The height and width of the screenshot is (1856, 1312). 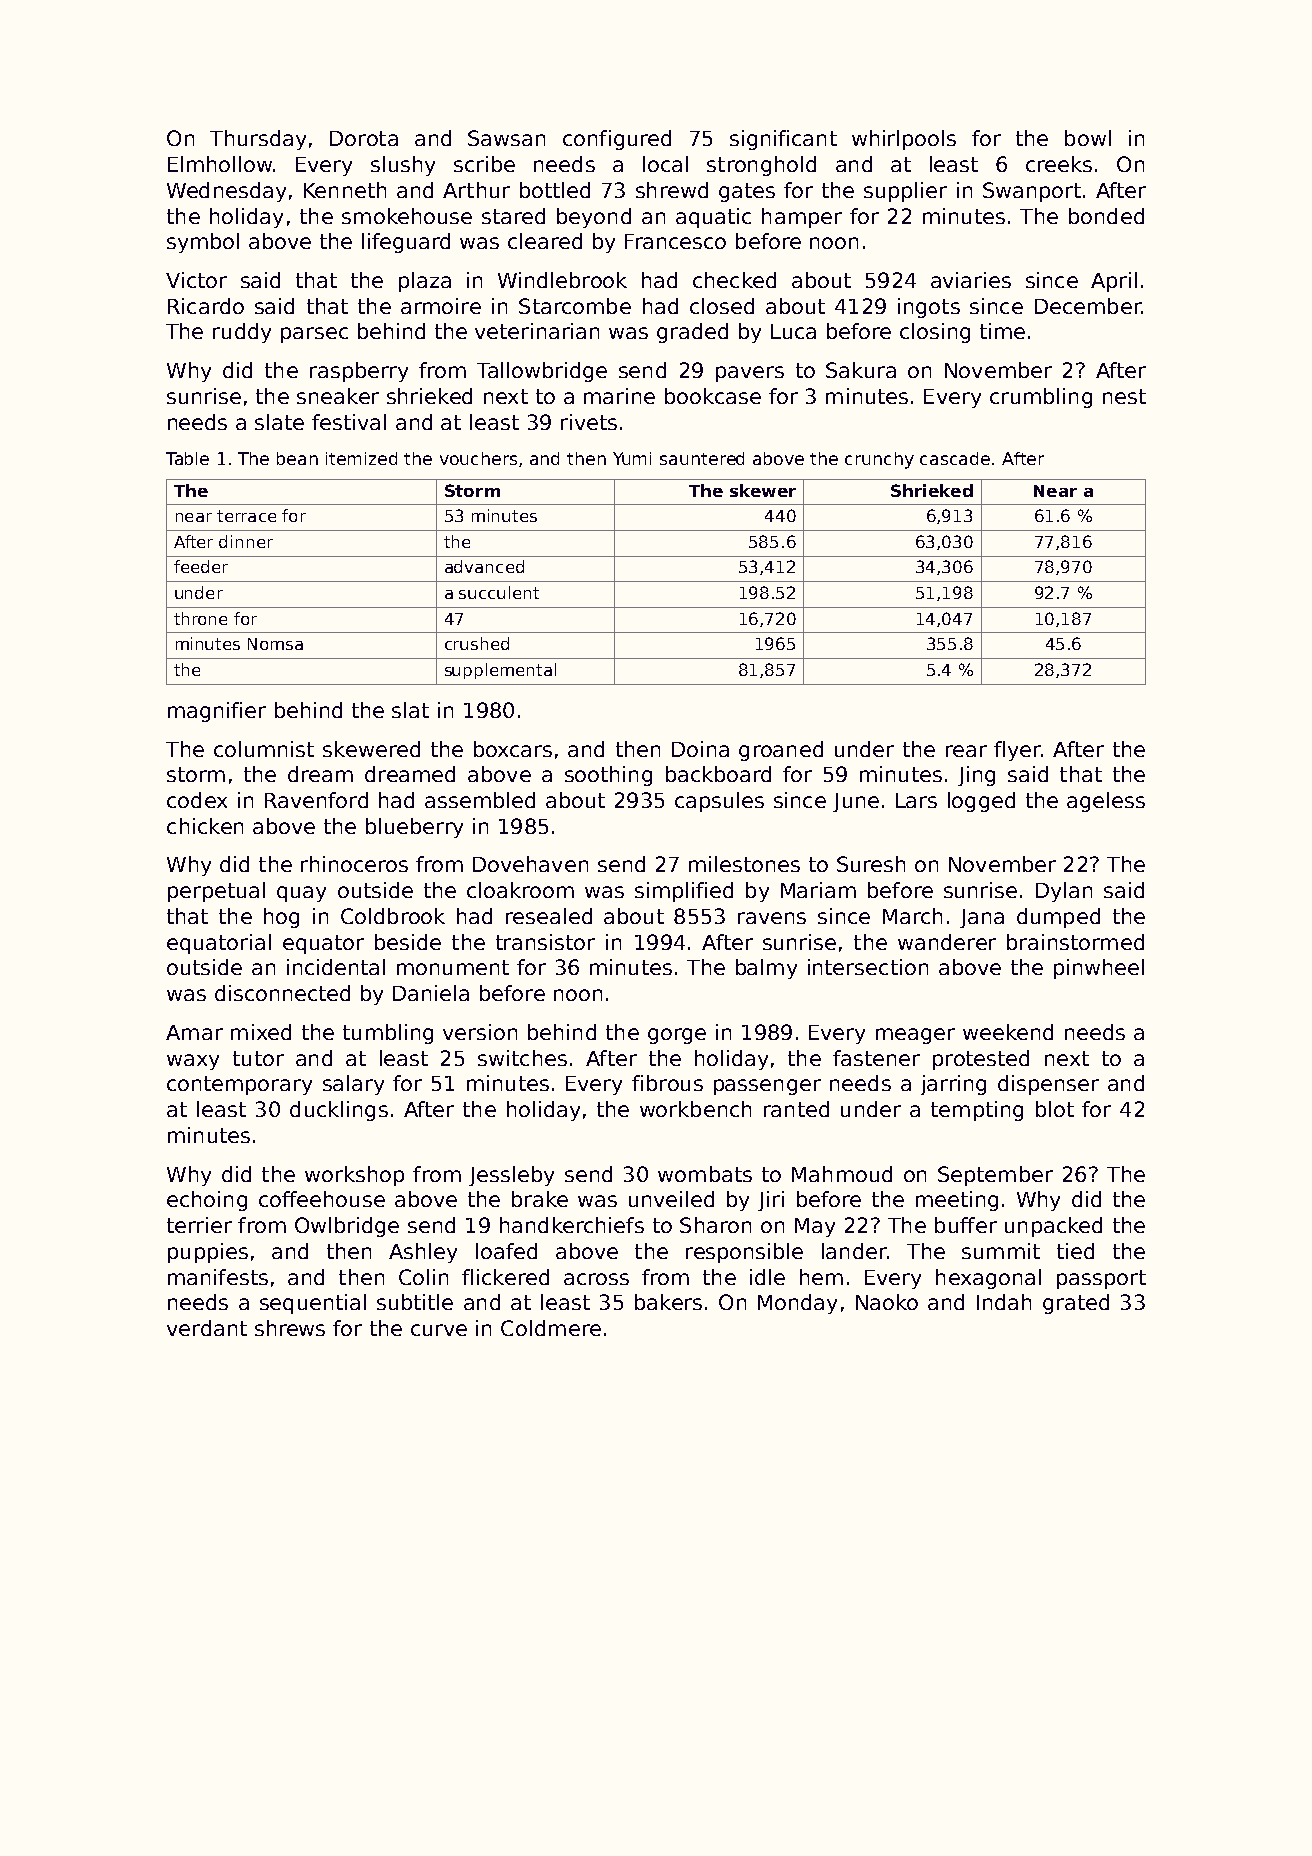 What do you see at coordinates (297, 458) in the screenshot?
I see `bean` at bounding box center [297, 458].
